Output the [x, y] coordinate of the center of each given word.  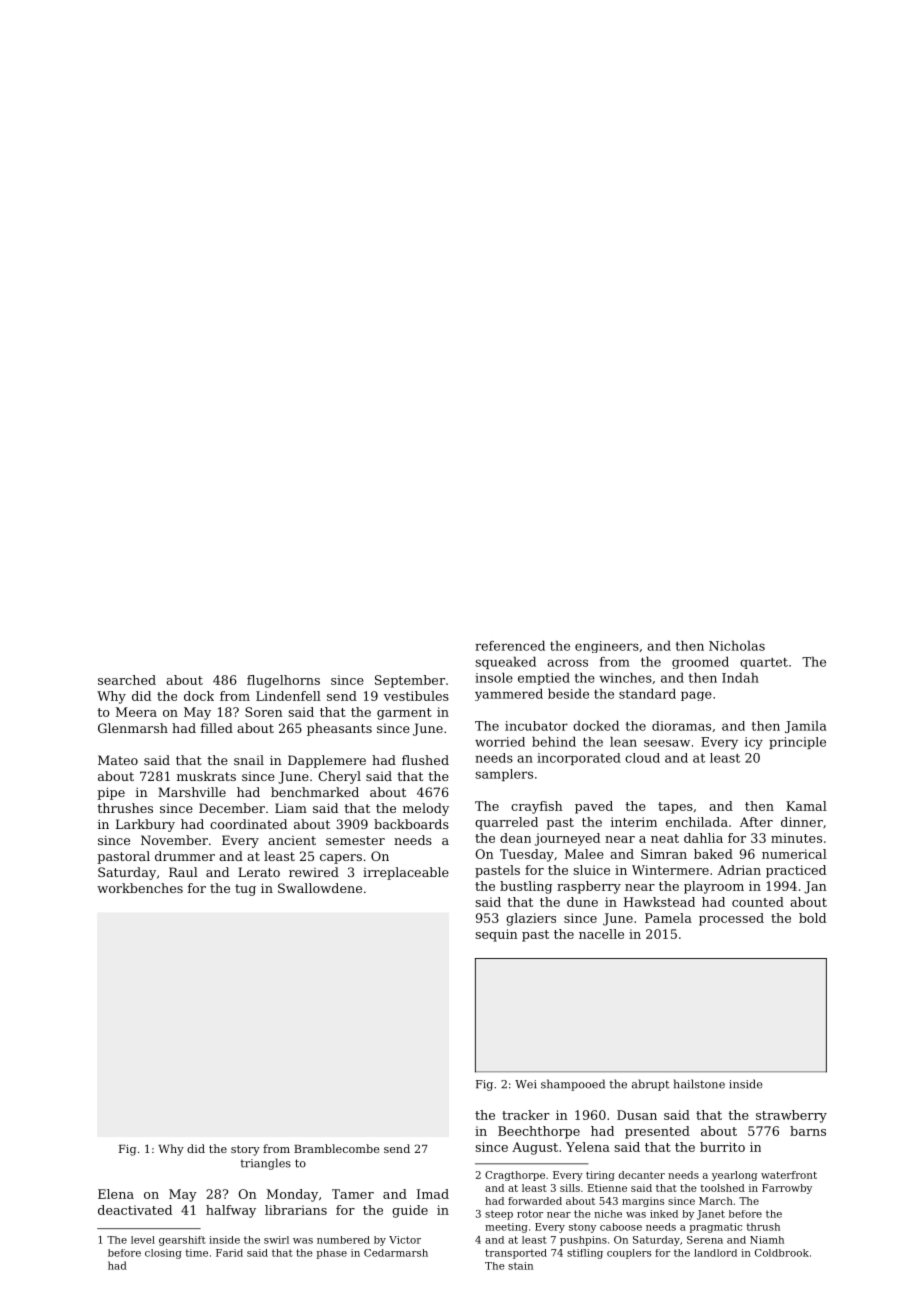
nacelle [601, 934]
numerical [794, 854]
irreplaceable [406, 873]
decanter [642, 1175]
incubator [536, 726]
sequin [496, 935]
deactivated [135, 1210]
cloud [642, 758]
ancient [292, 840]
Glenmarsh [133, 728]
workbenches [140, 888]
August [535, 1148]
